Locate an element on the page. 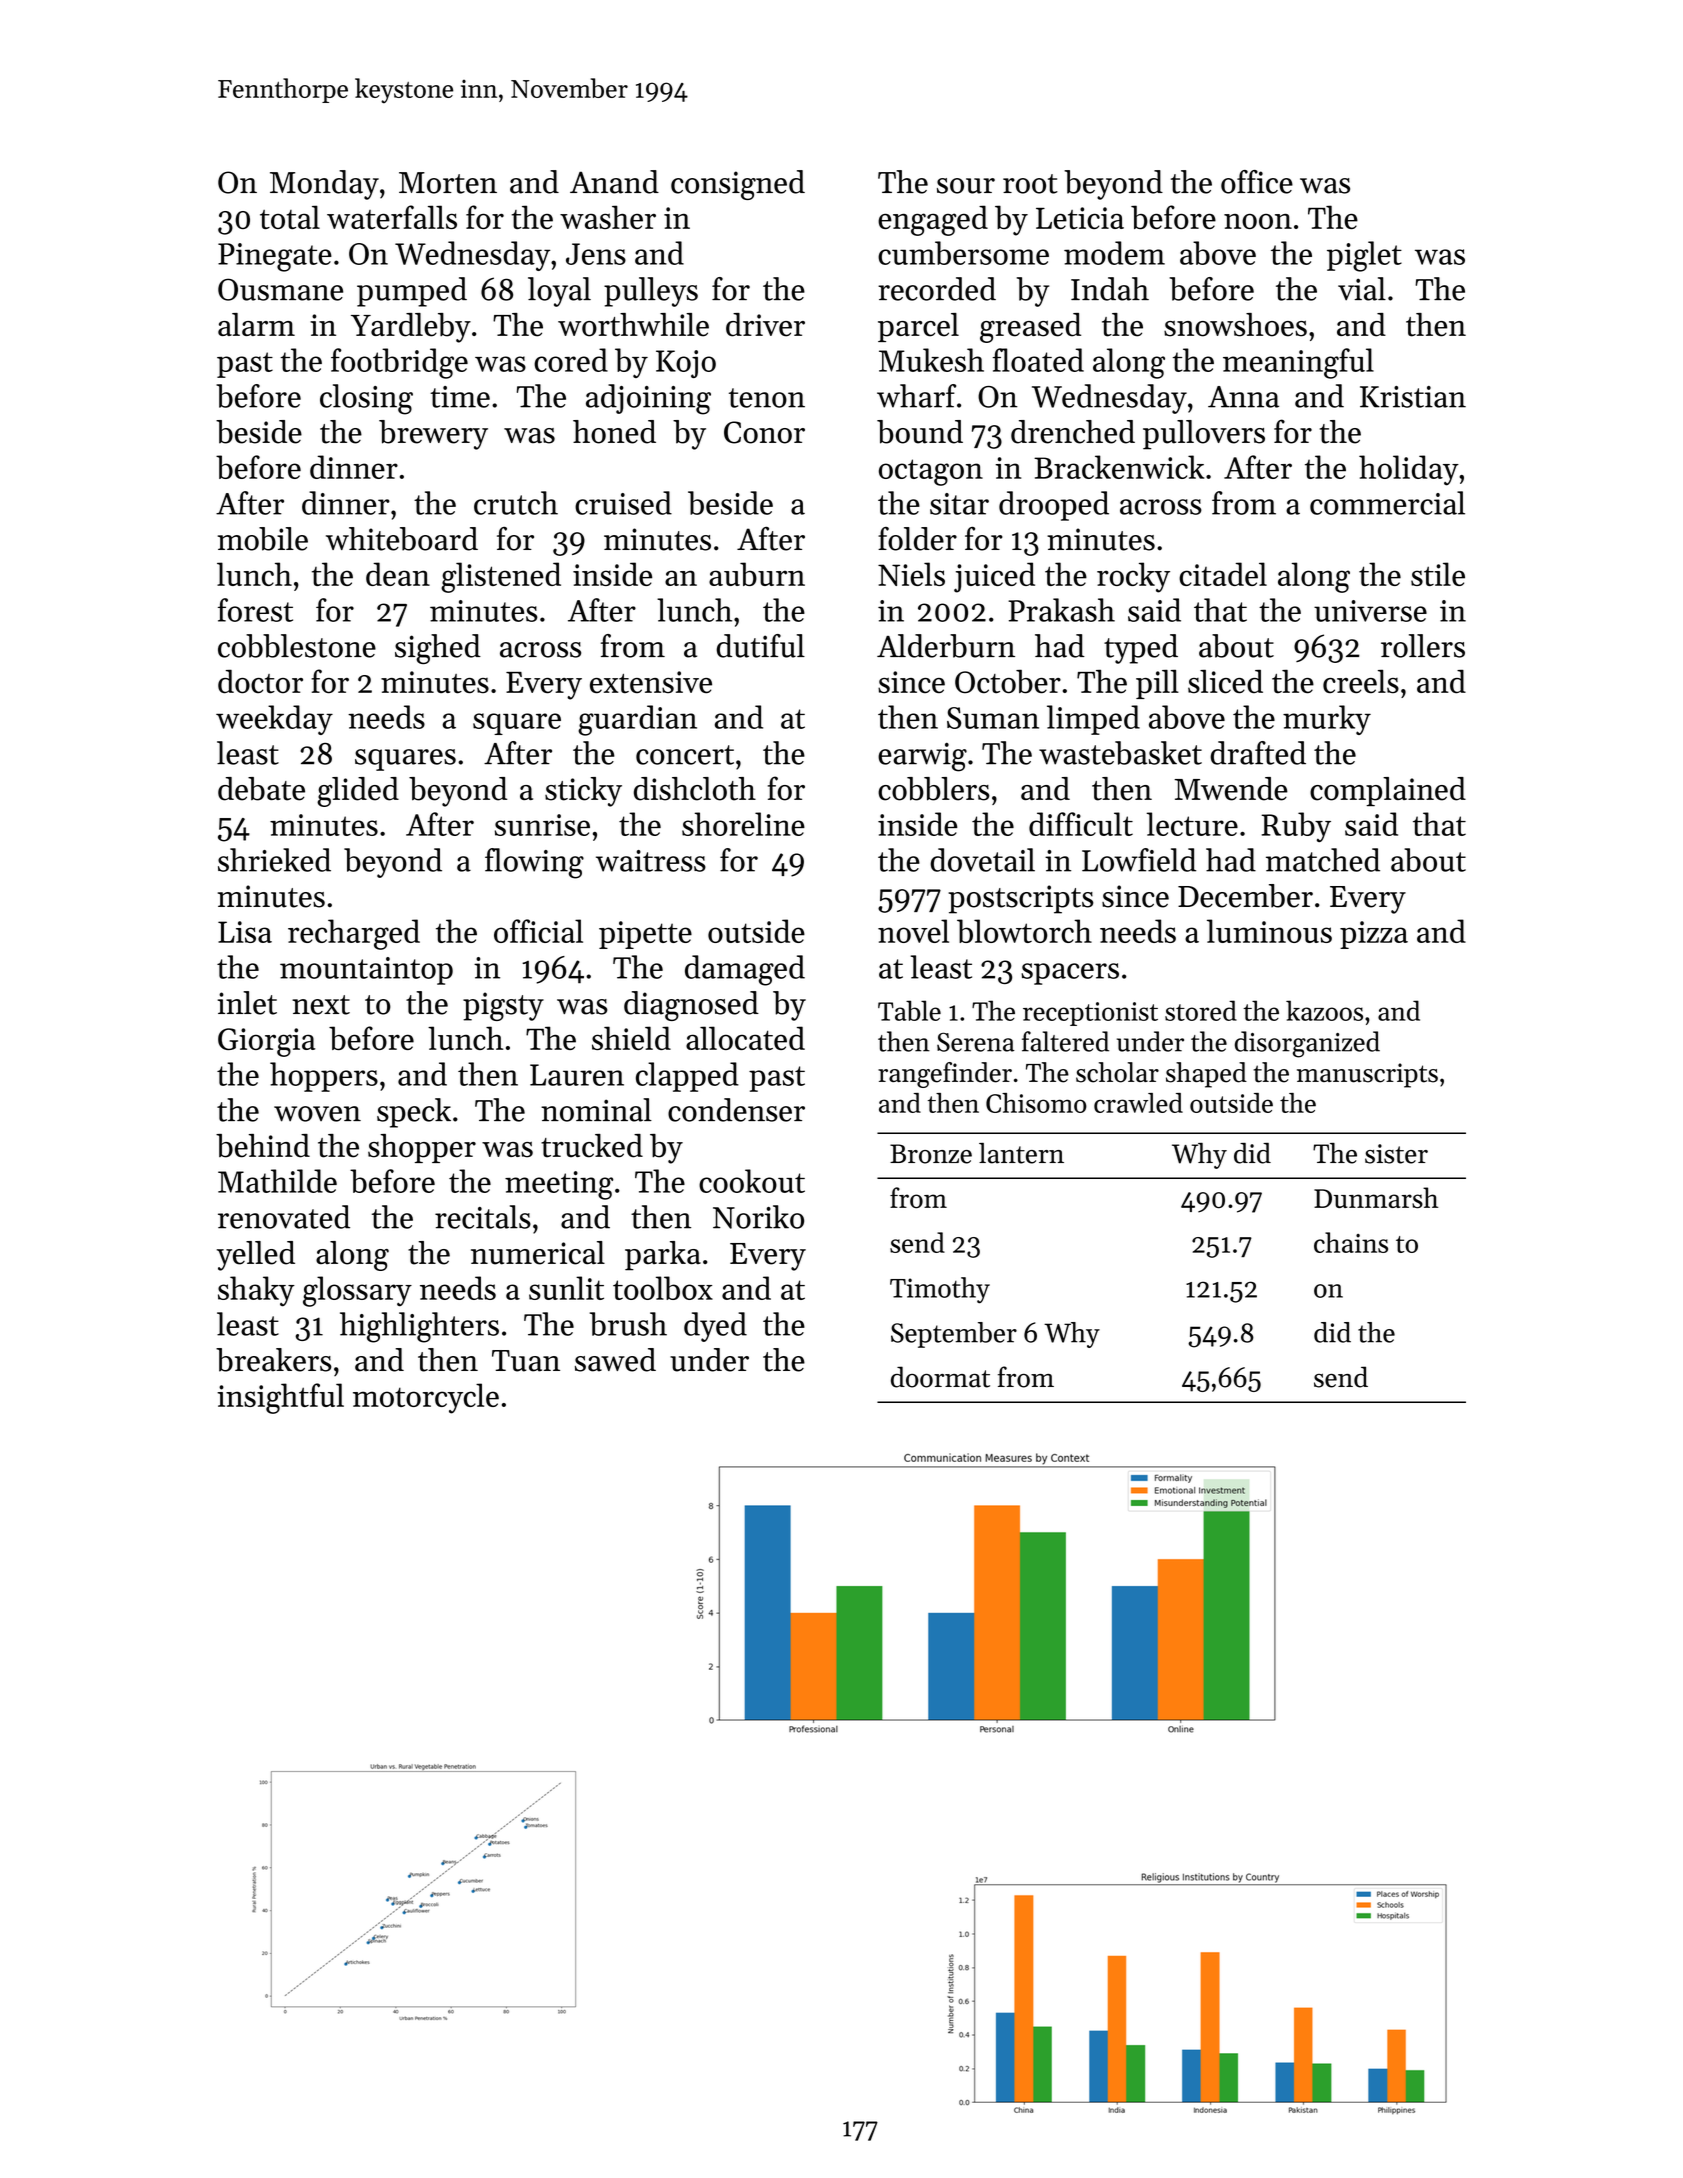 Image resolution: width=1683 pixels, height=2178 pixels. root is located at coordinates (1030, 184).
